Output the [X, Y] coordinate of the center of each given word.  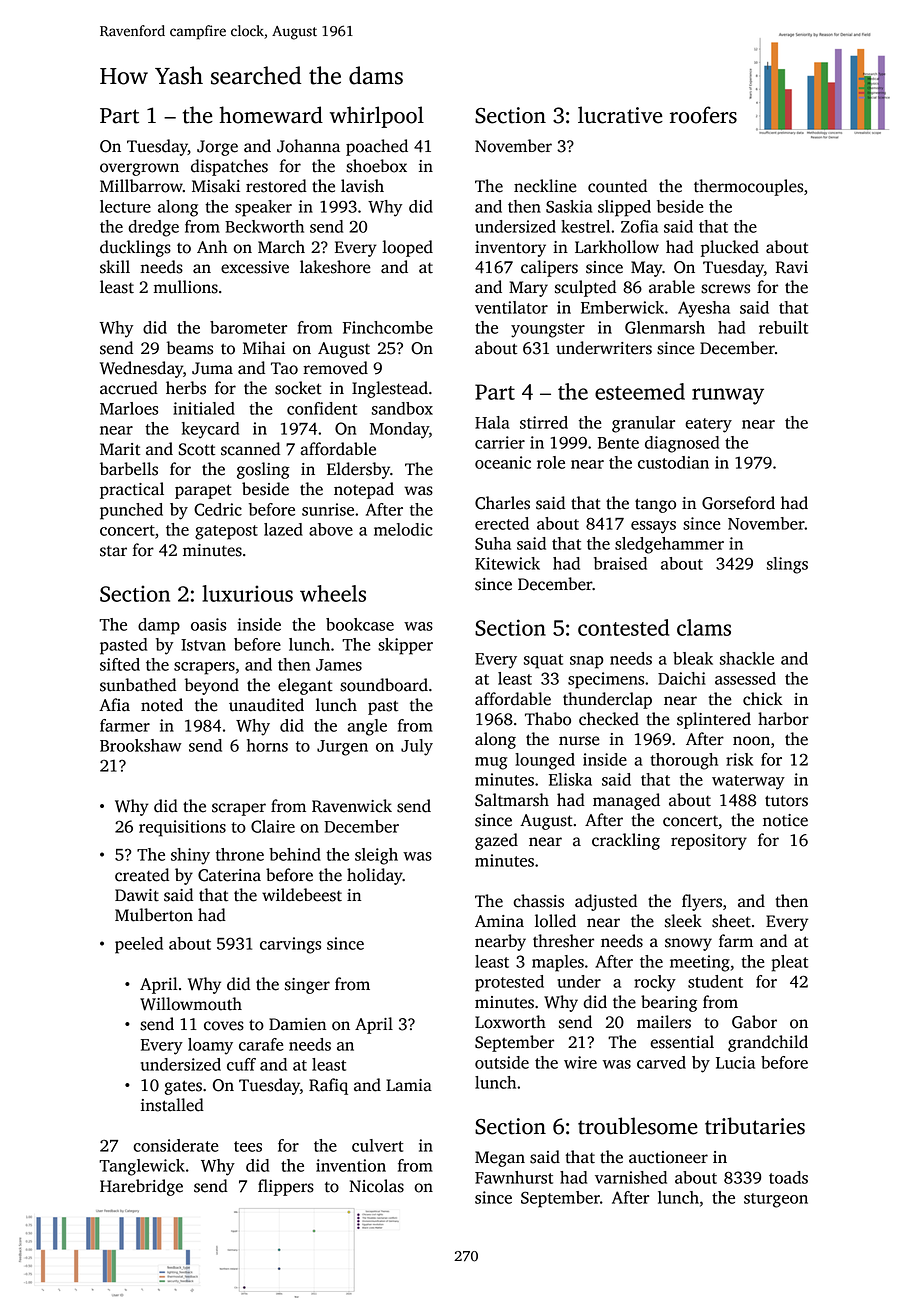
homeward [271, 115]
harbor [783, 719]
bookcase [360, 624]
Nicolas [376, 1186]
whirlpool [377, 117]
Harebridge [141, 1187]
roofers [703, 115]
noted [162, 705]
